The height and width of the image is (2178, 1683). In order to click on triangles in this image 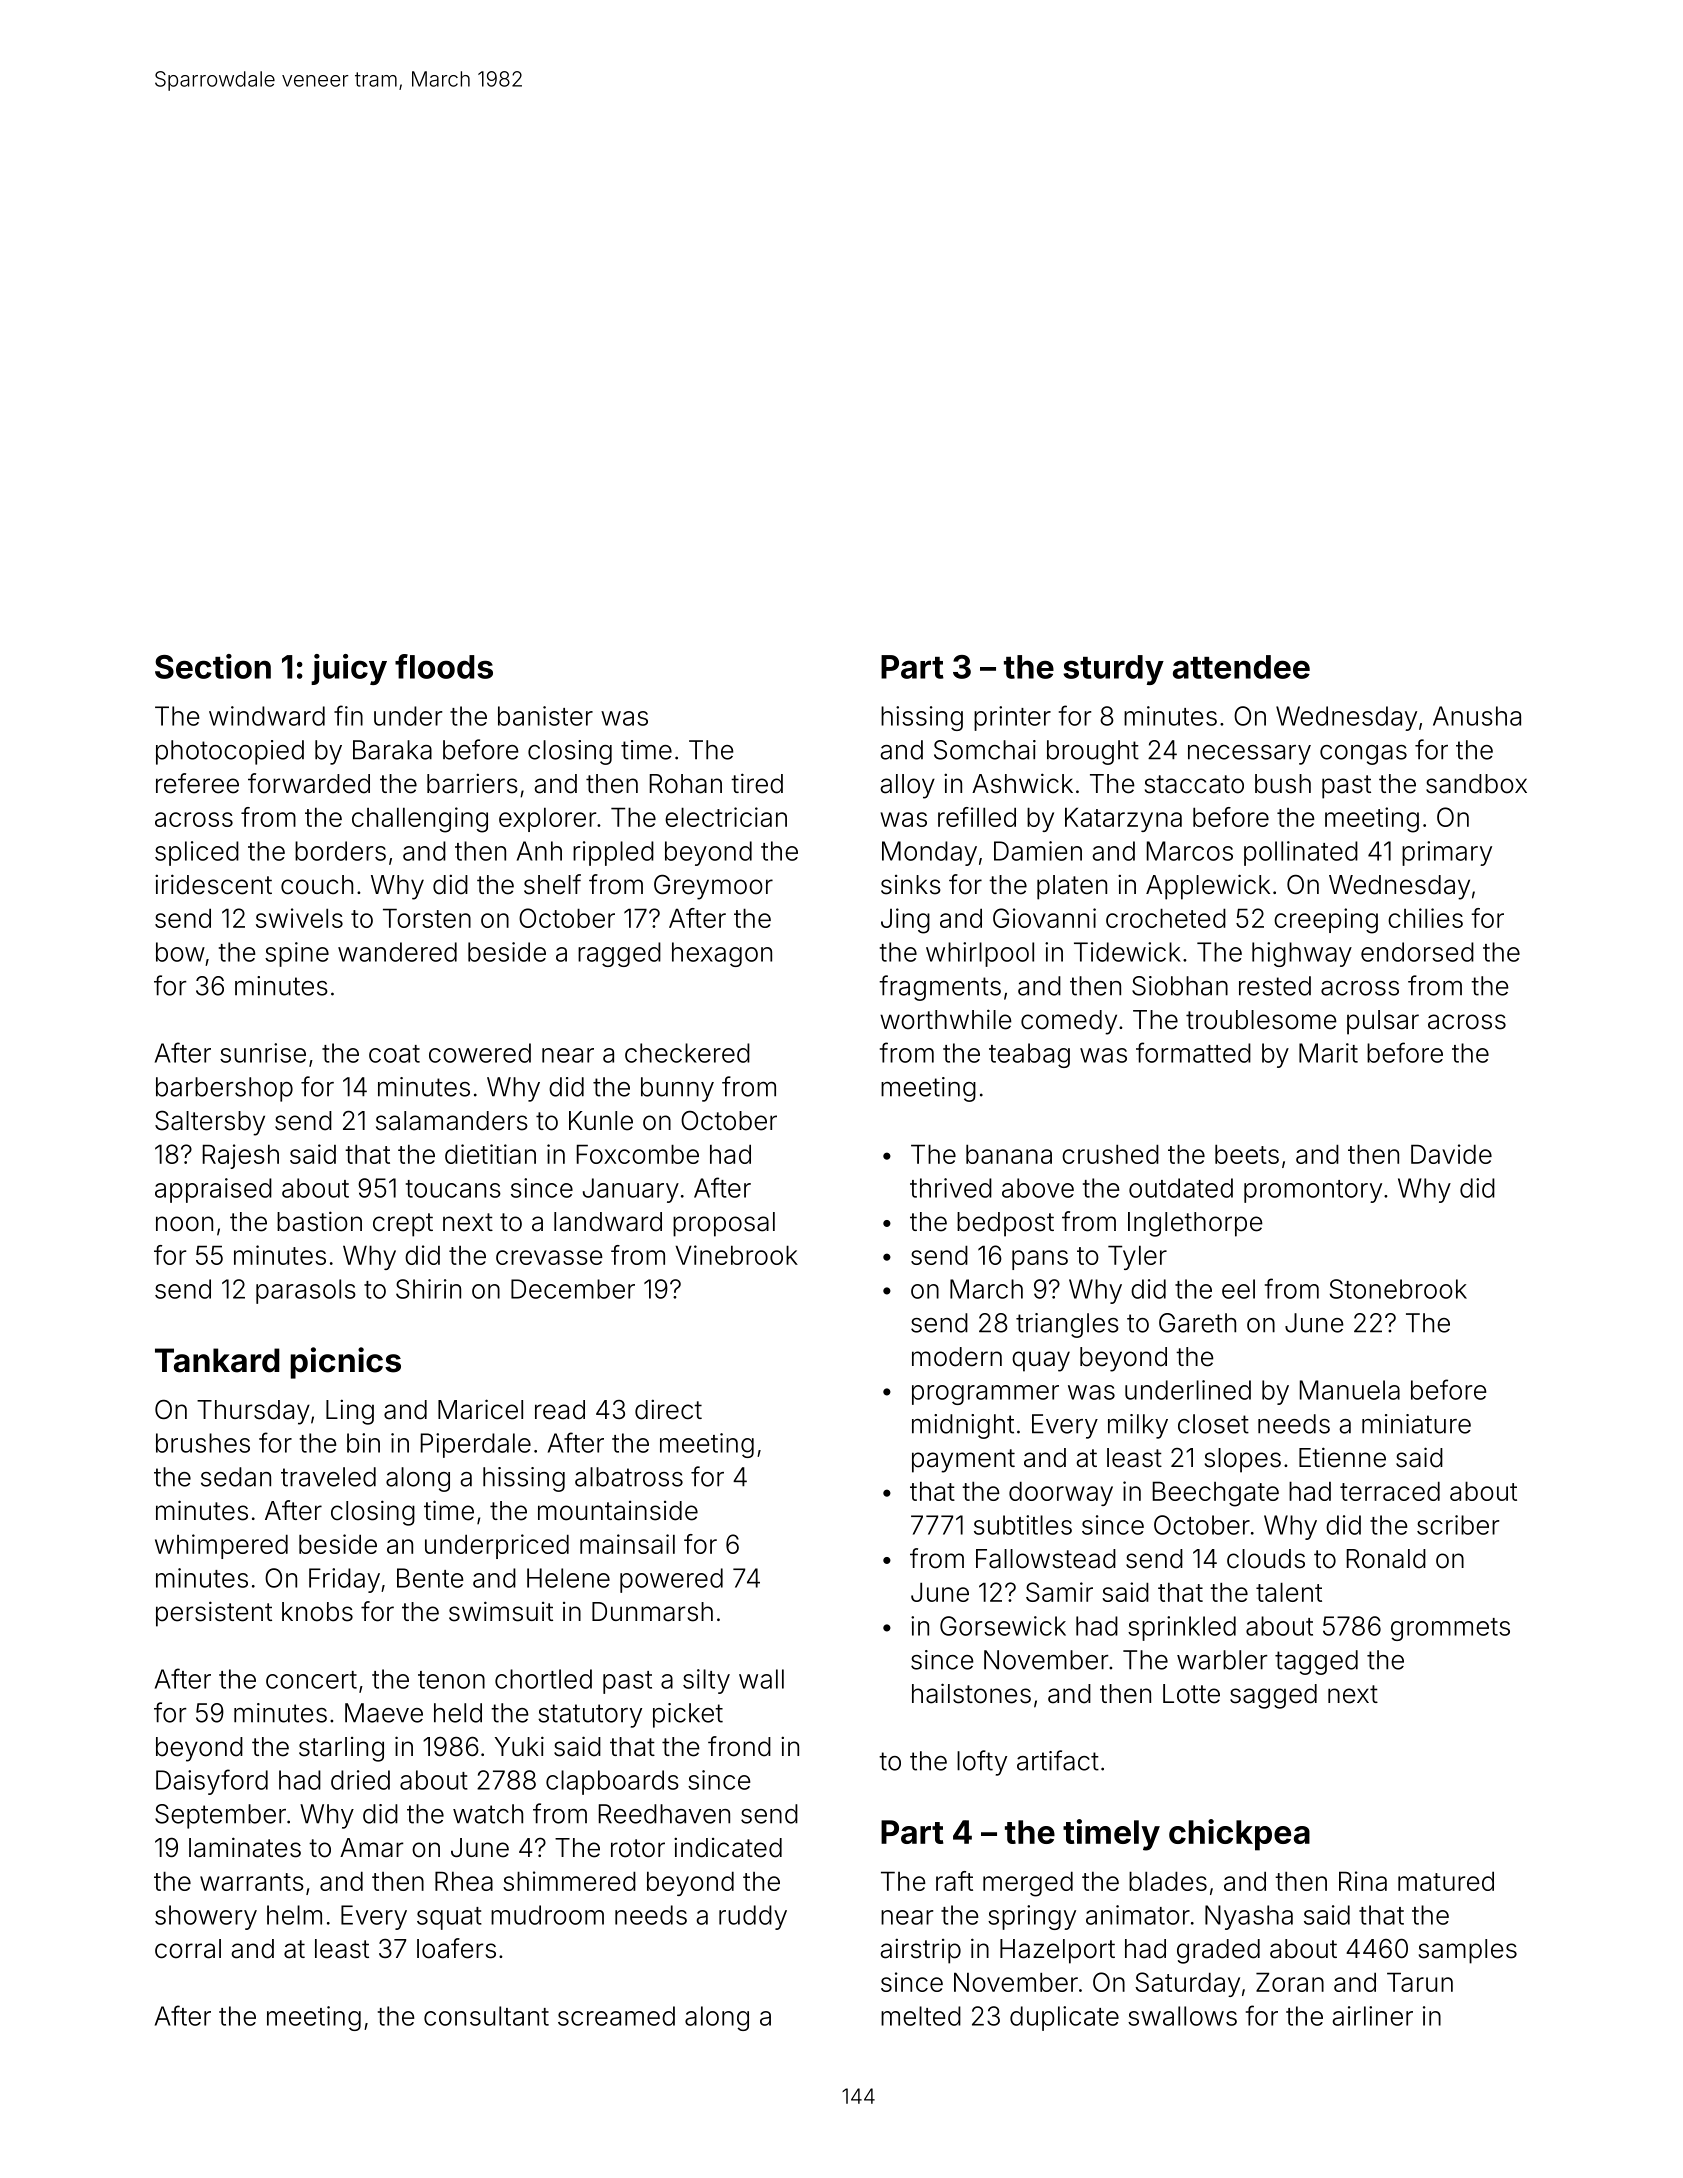, I will do `click(1067, 1325)`.
